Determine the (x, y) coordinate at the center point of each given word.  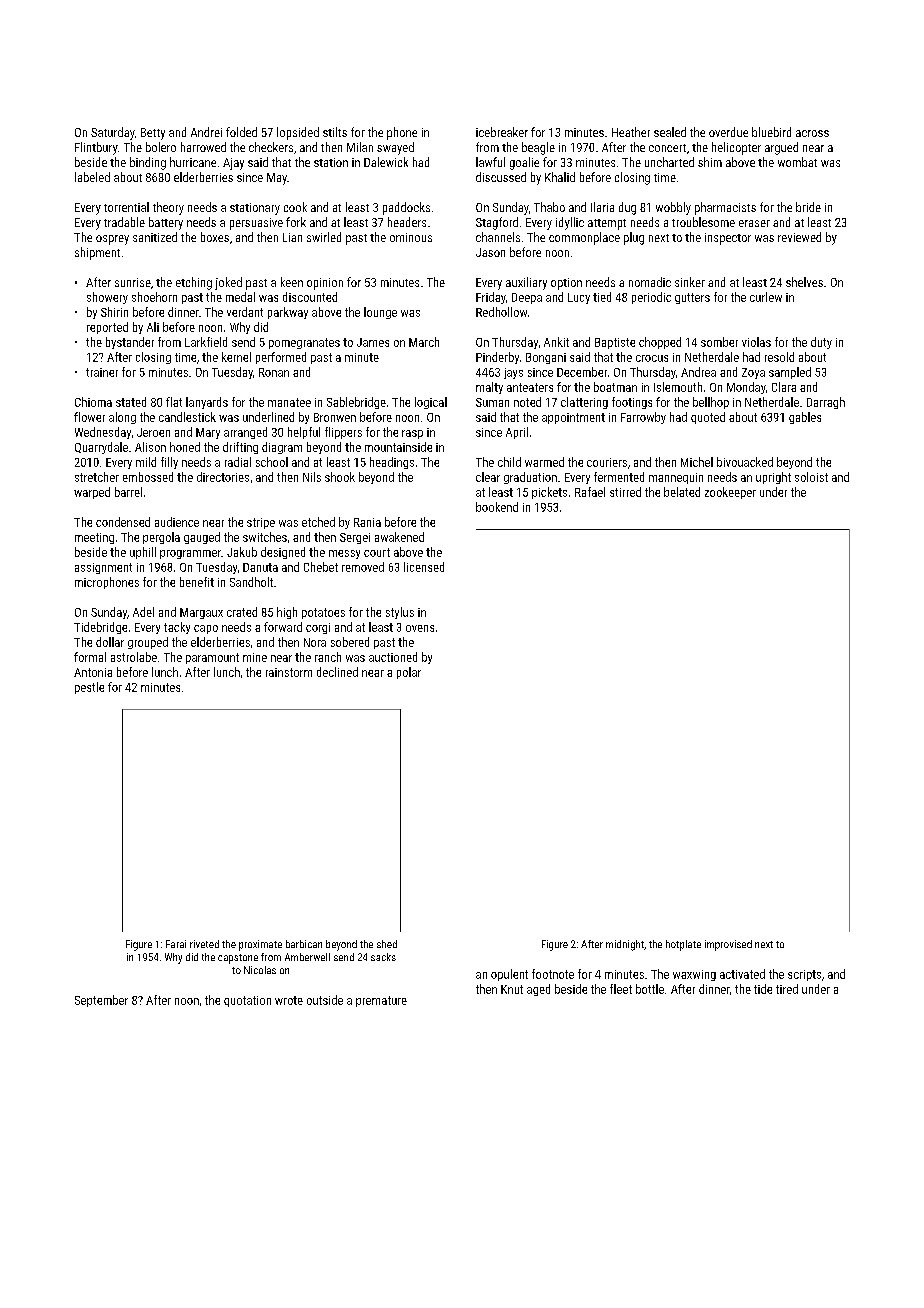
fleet (621, 989)
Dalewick (386, 162)
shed (387, 944)
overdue (728, 132)
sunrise (133, 282)
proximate (260, 945)
